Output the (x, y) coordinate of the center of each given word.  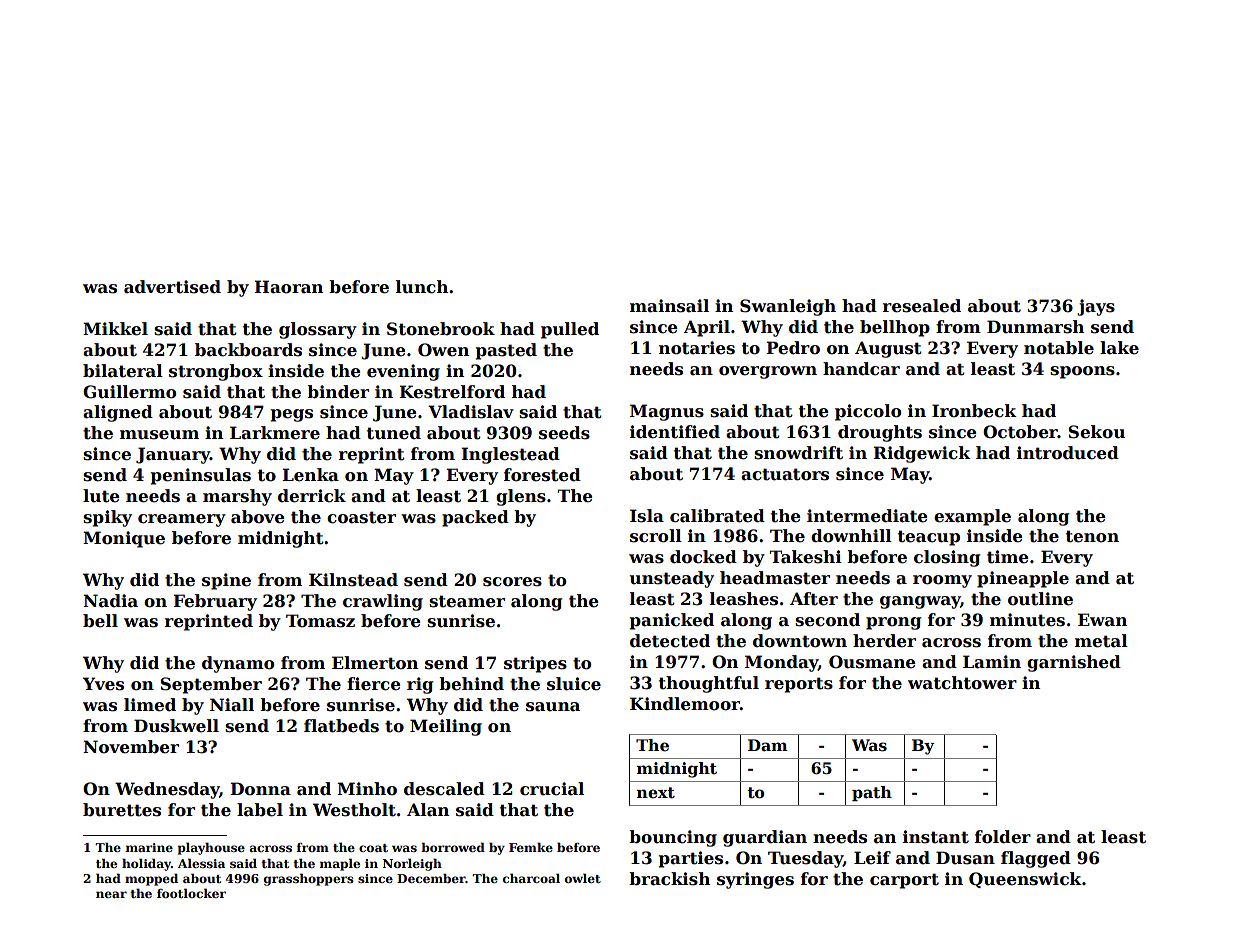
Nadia (110, 601)
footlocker (191, 893)
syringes (755, 880)
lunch (422, 287)
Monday (781, 663)
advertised (172, 287)
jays (1096, 307)
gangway (920, 602)
